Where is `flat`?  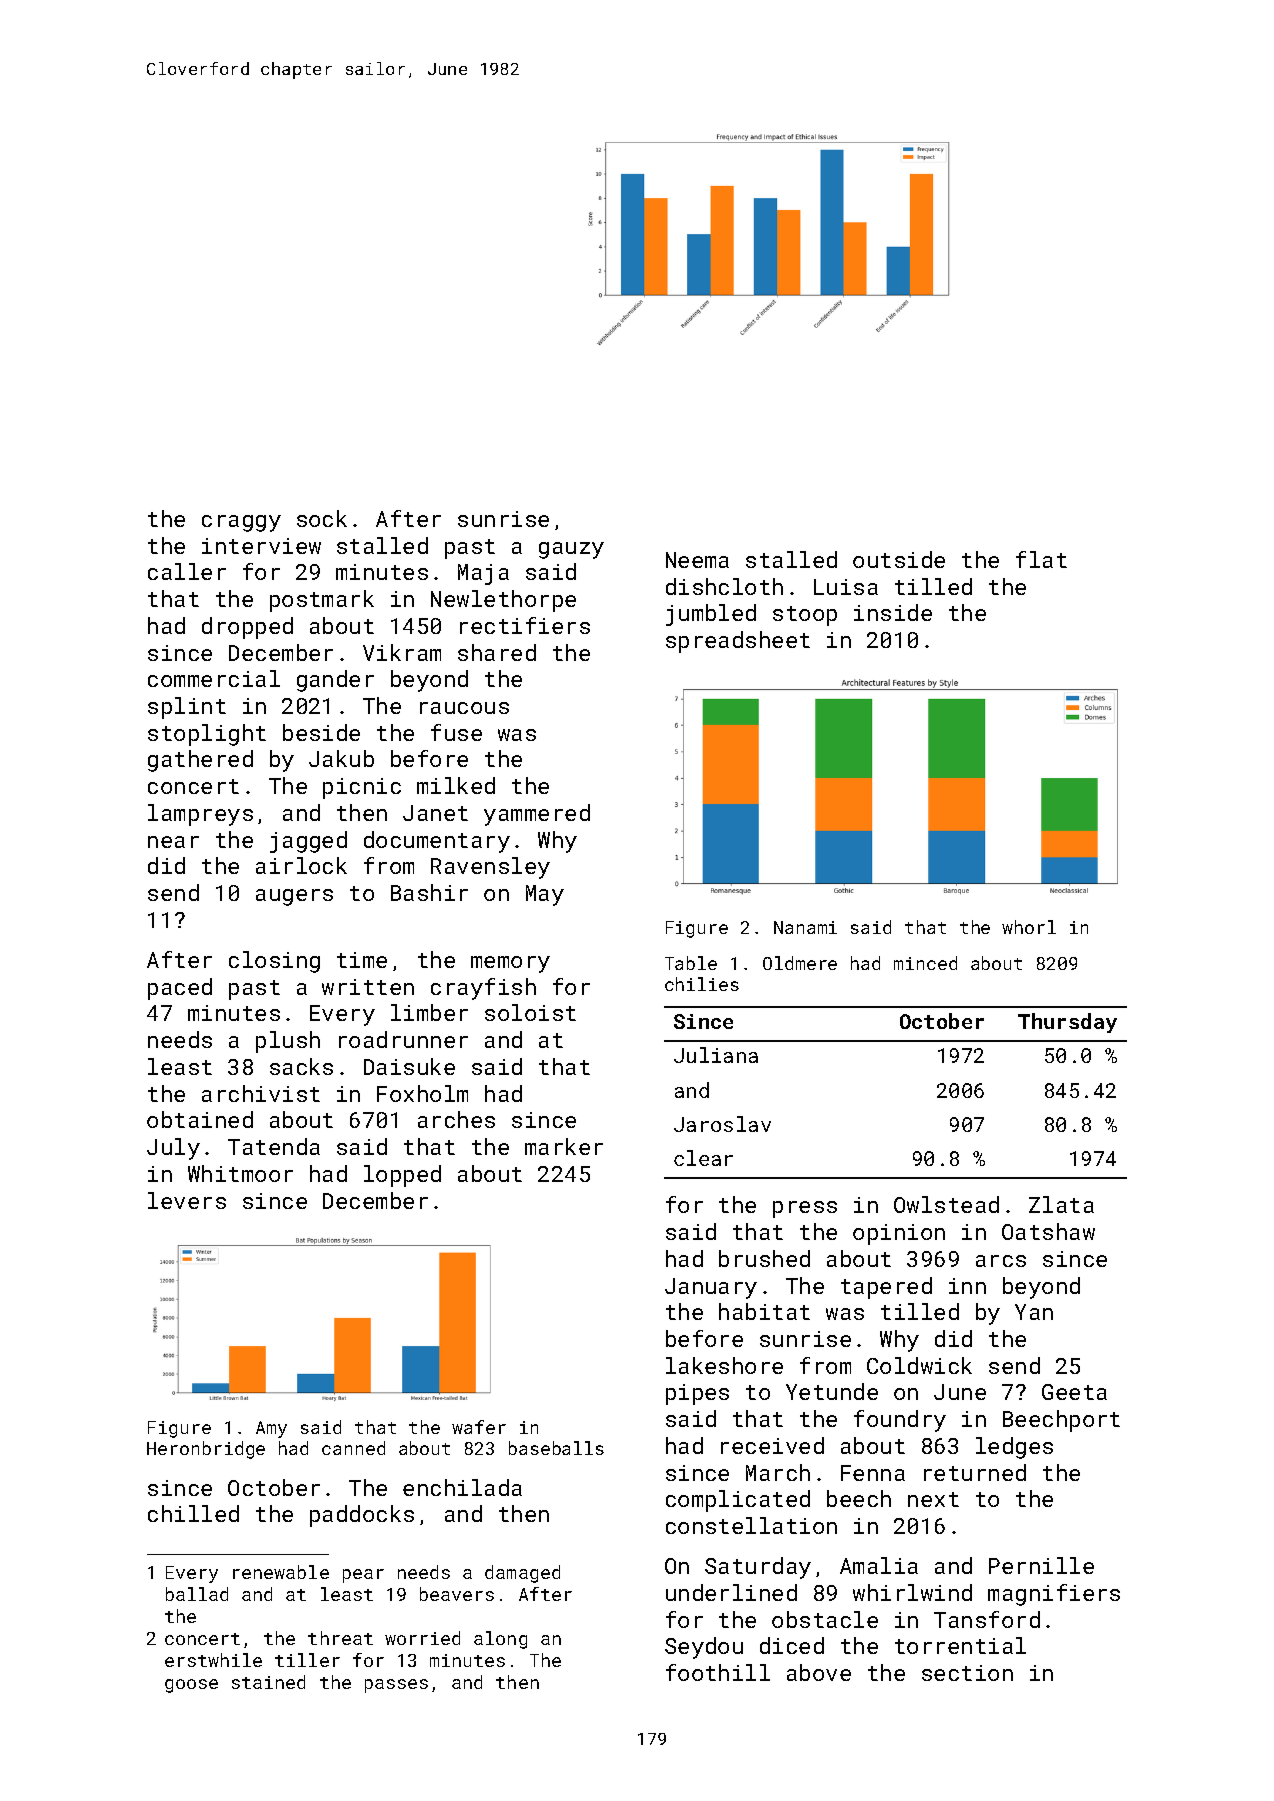 flat is located at coordinates (1041, 559).
